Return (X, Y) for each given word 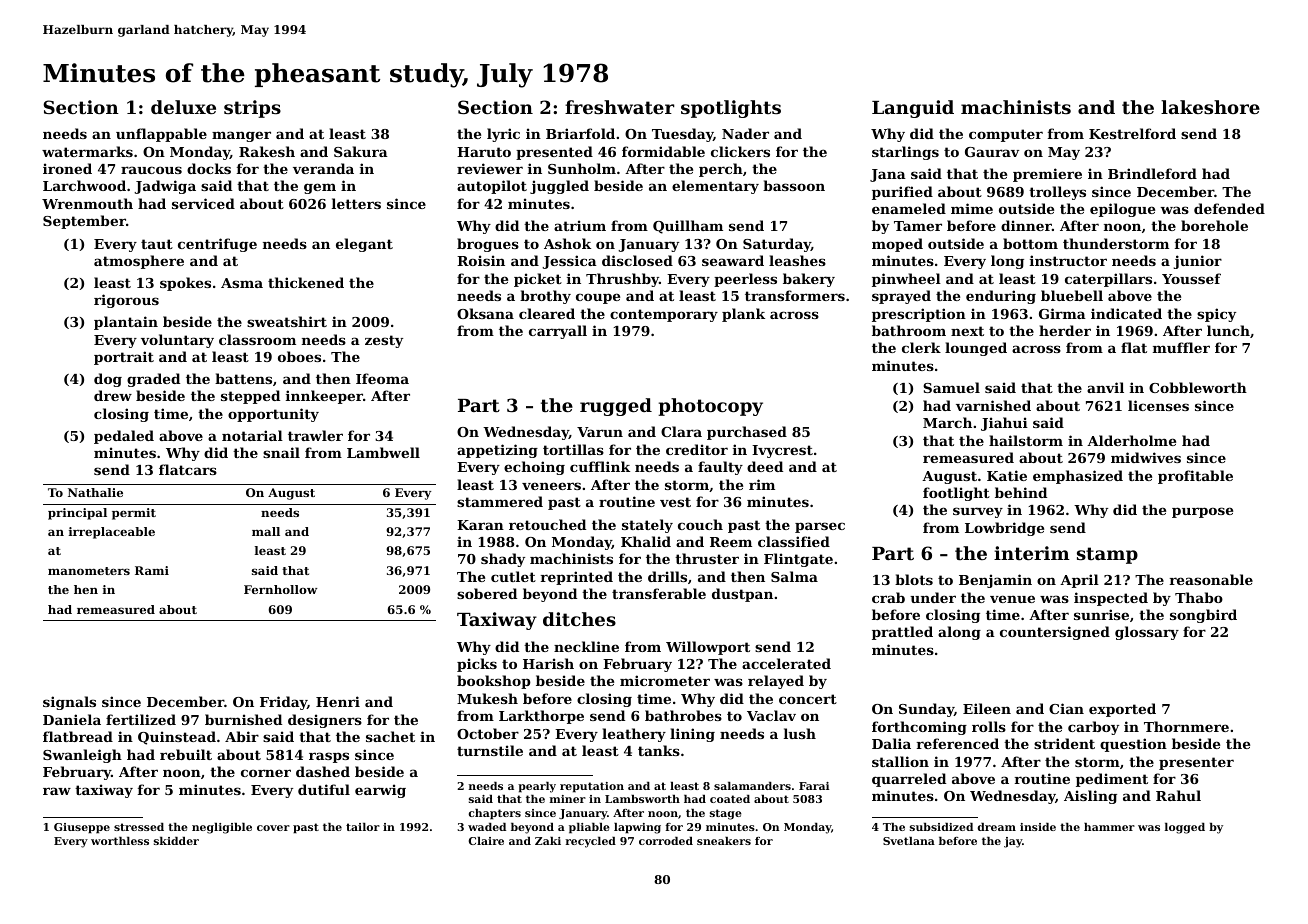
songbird (1203, 616)
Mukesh (487, 698)
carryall (558, 332)
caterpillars (1108, 280)
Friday (283, 703)
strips (252, 109)
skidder (176, 841)
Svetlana (909, 841)
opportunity (273, 415)
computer (1006, 135)
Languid (913, 109)
